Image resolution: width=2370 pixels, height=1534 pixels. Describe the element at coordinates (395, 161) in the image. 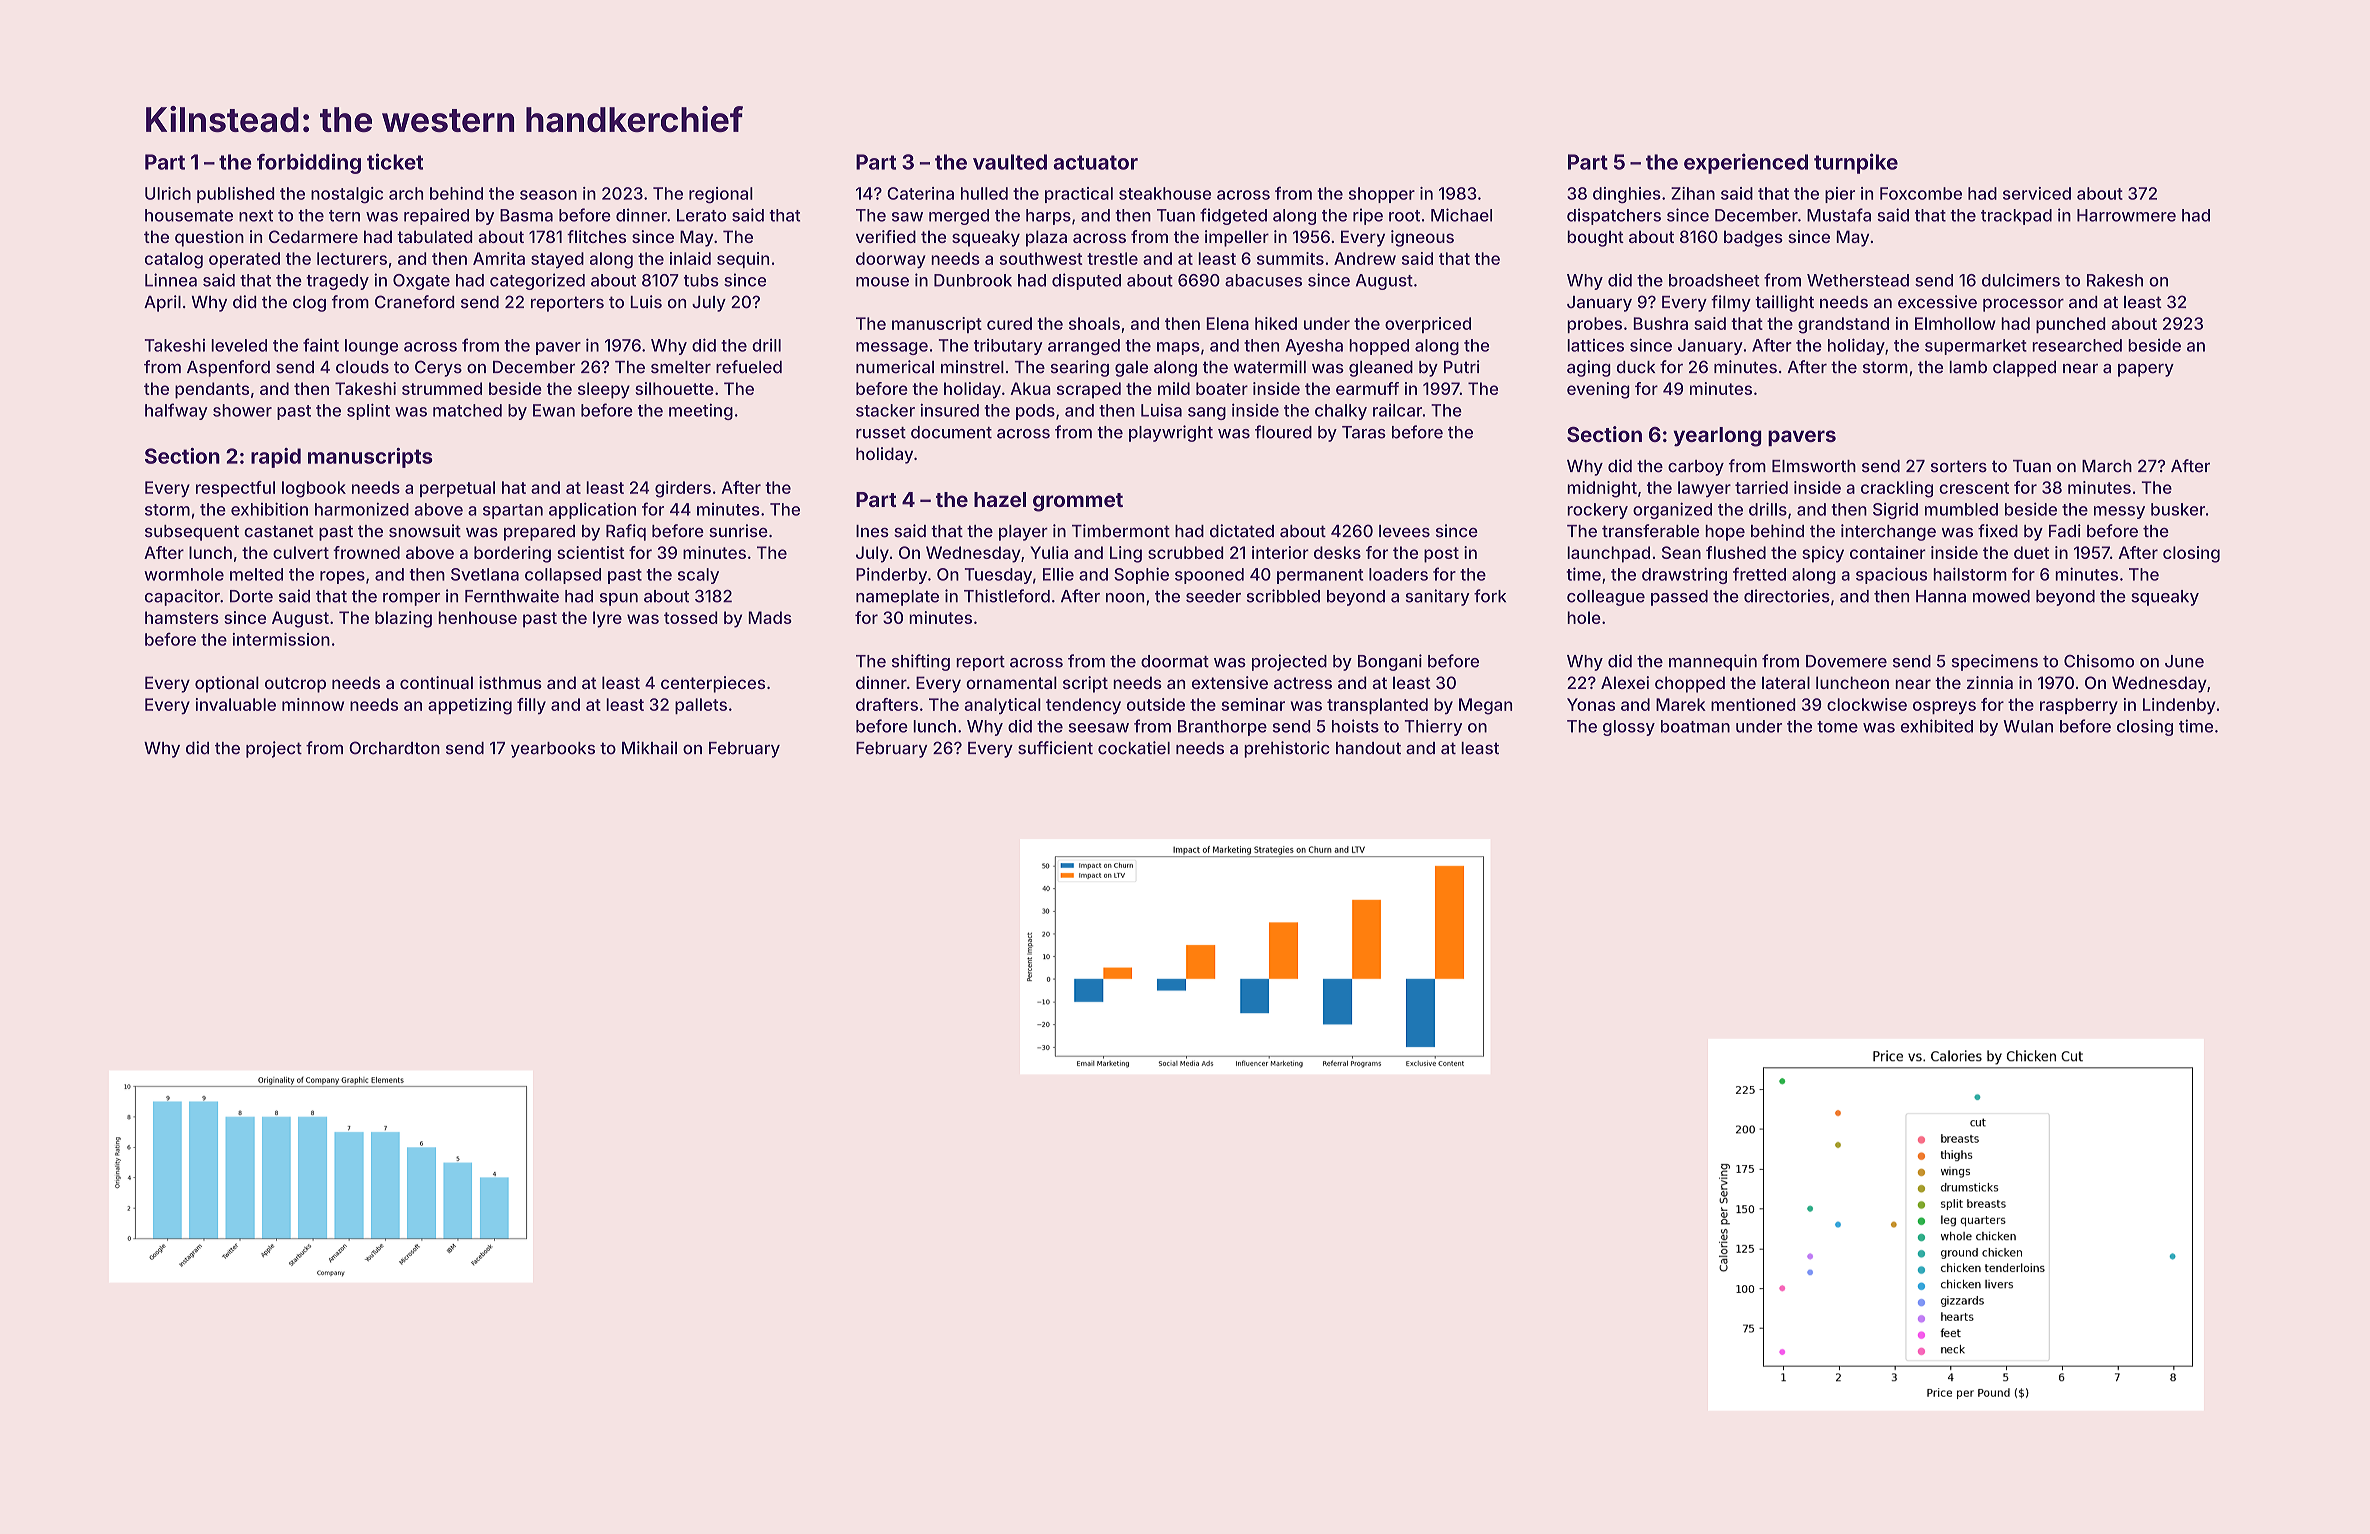

I see `ticket` at that location.
